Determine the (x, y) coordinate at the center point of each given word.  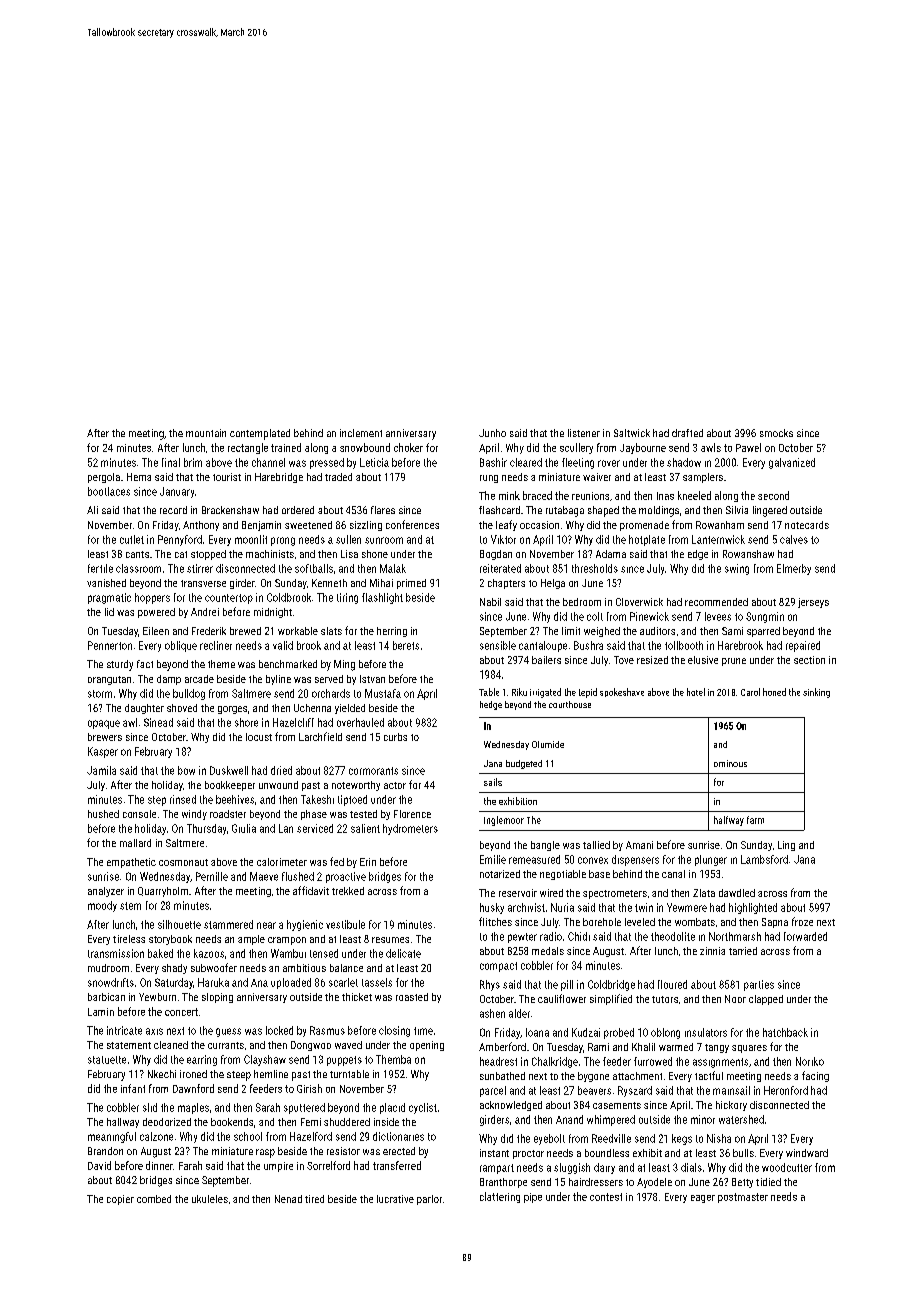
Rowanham (720, 525)
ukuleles (210, 1199)
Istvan (372, 679)
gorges (232, 710)
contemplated (260, 434)
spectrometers (615, 894)
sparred (763, 632)
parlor (429, 1200)
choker (408, 447)
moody (102, 906)
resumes (390, 940)
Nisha (719, 1138)
